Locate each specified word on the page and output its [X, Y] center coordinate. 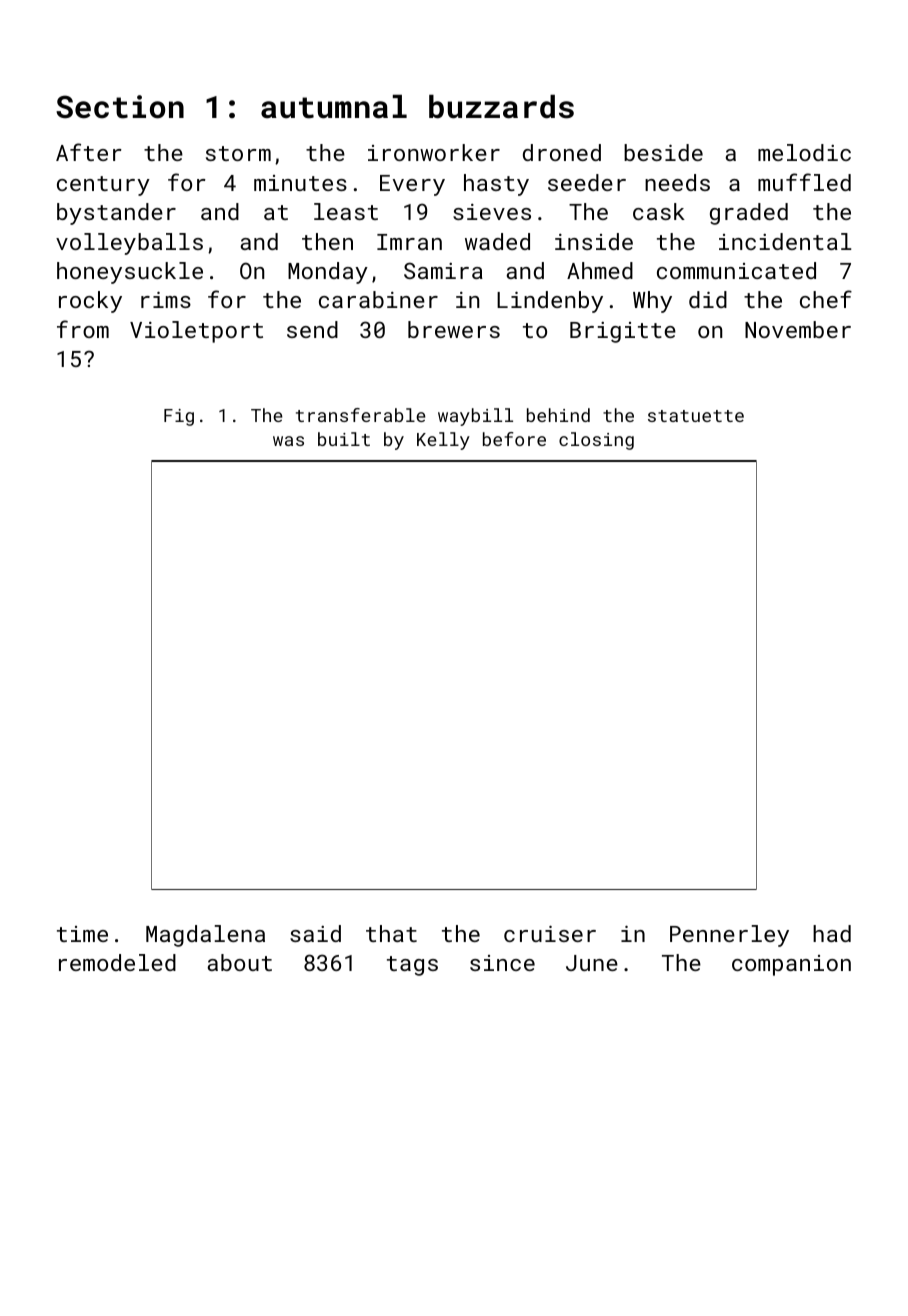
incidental [785, 241]
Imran [409, 242]
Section [120, 107]
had [832, 933]
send [312, 329]
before [514, 439]
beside [663, 152]
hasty [496, 185]
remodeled [117, 962]
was [288, 441]
